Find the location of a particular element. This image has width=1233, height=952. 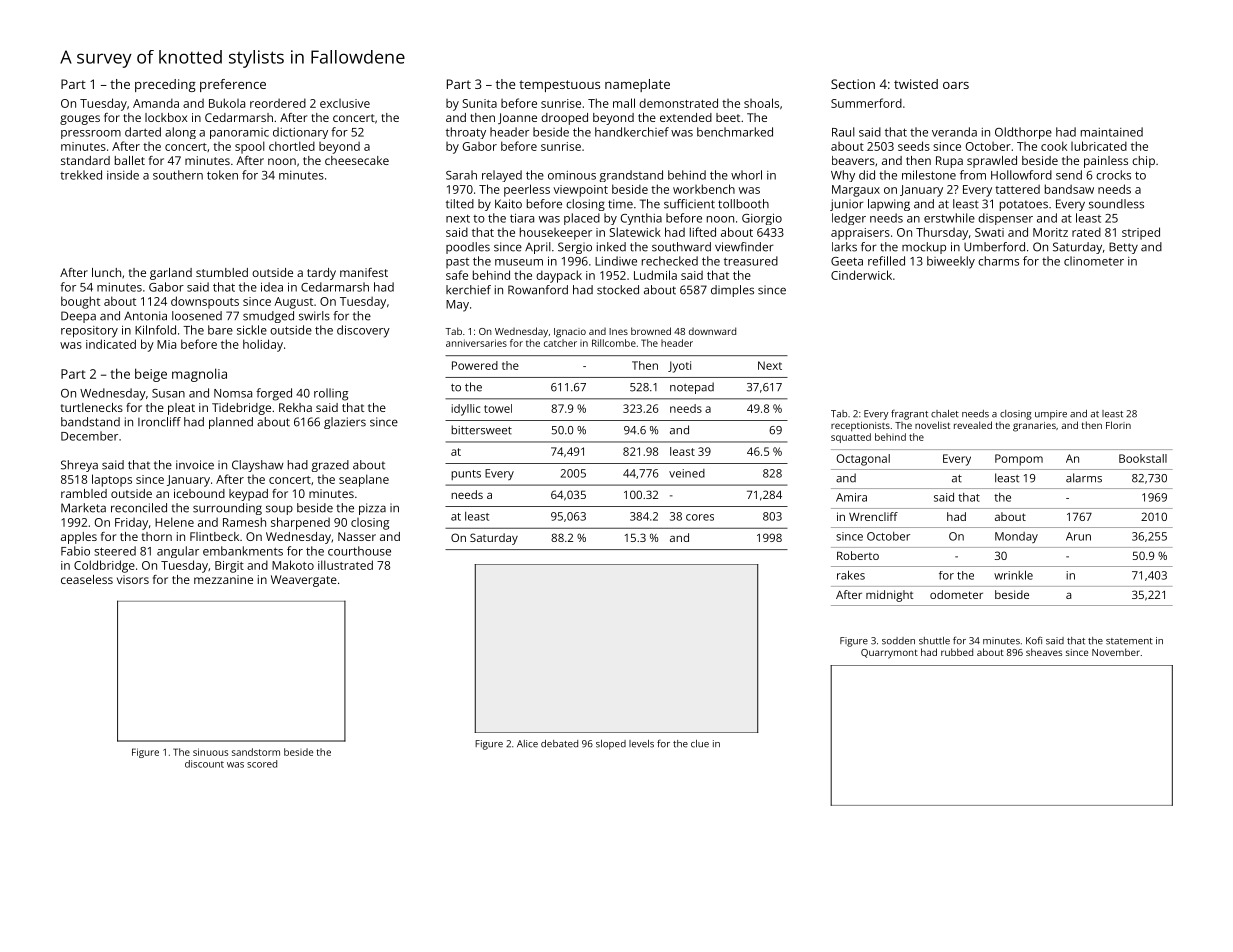

Quarrymont is located at coordinates (889, 654).
